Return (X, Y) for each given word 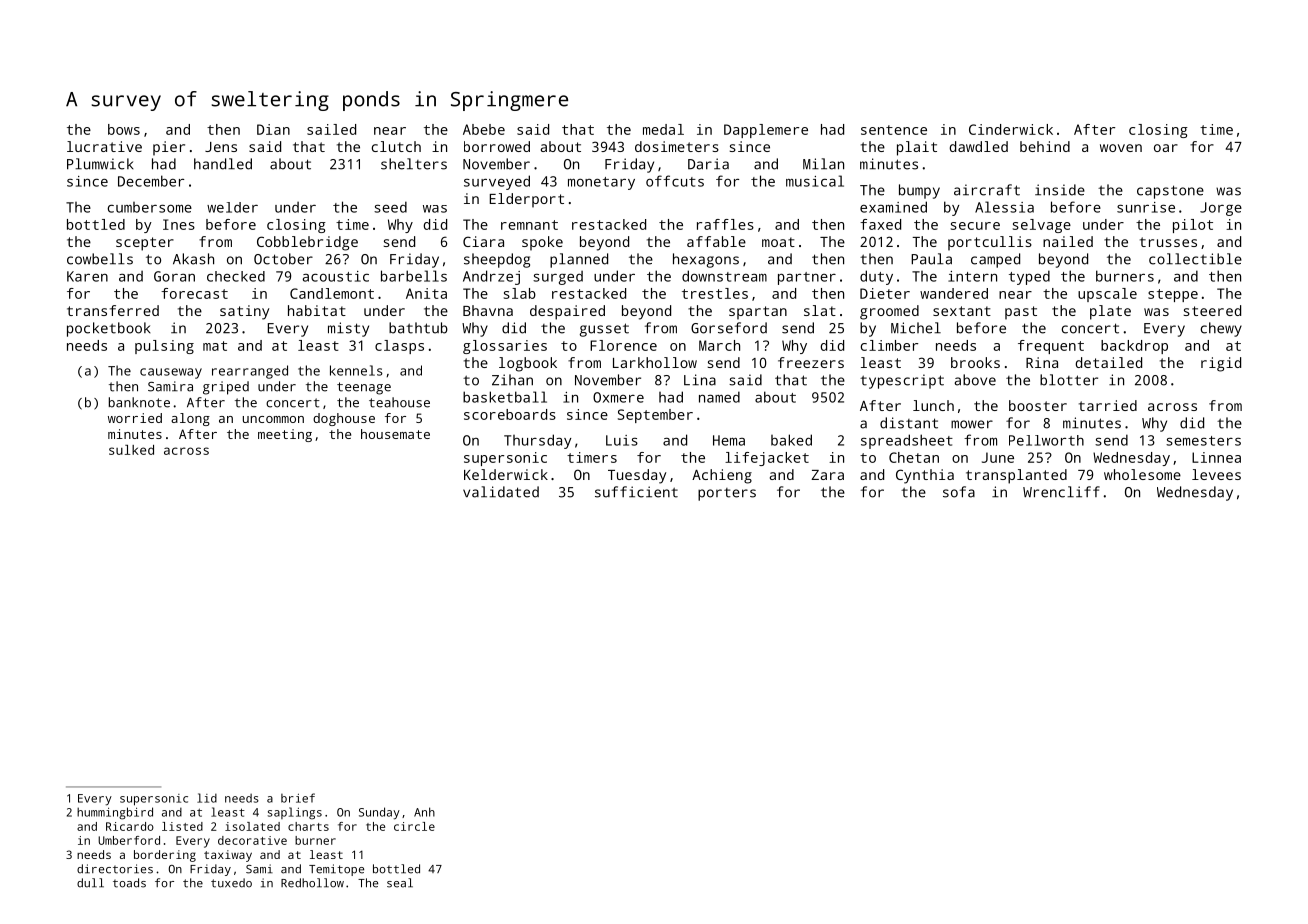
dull (90, 883)
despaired (567, 312)
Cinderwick (1011, 129)
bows (124, 129)
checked (236, 276)
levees (1216, 474)
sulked (131, 450)
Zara (827, 475)
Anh (424, 812)
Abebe (484, 129)
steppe (1173, 295)
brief (298, 798)
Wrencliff (1061, 492)
